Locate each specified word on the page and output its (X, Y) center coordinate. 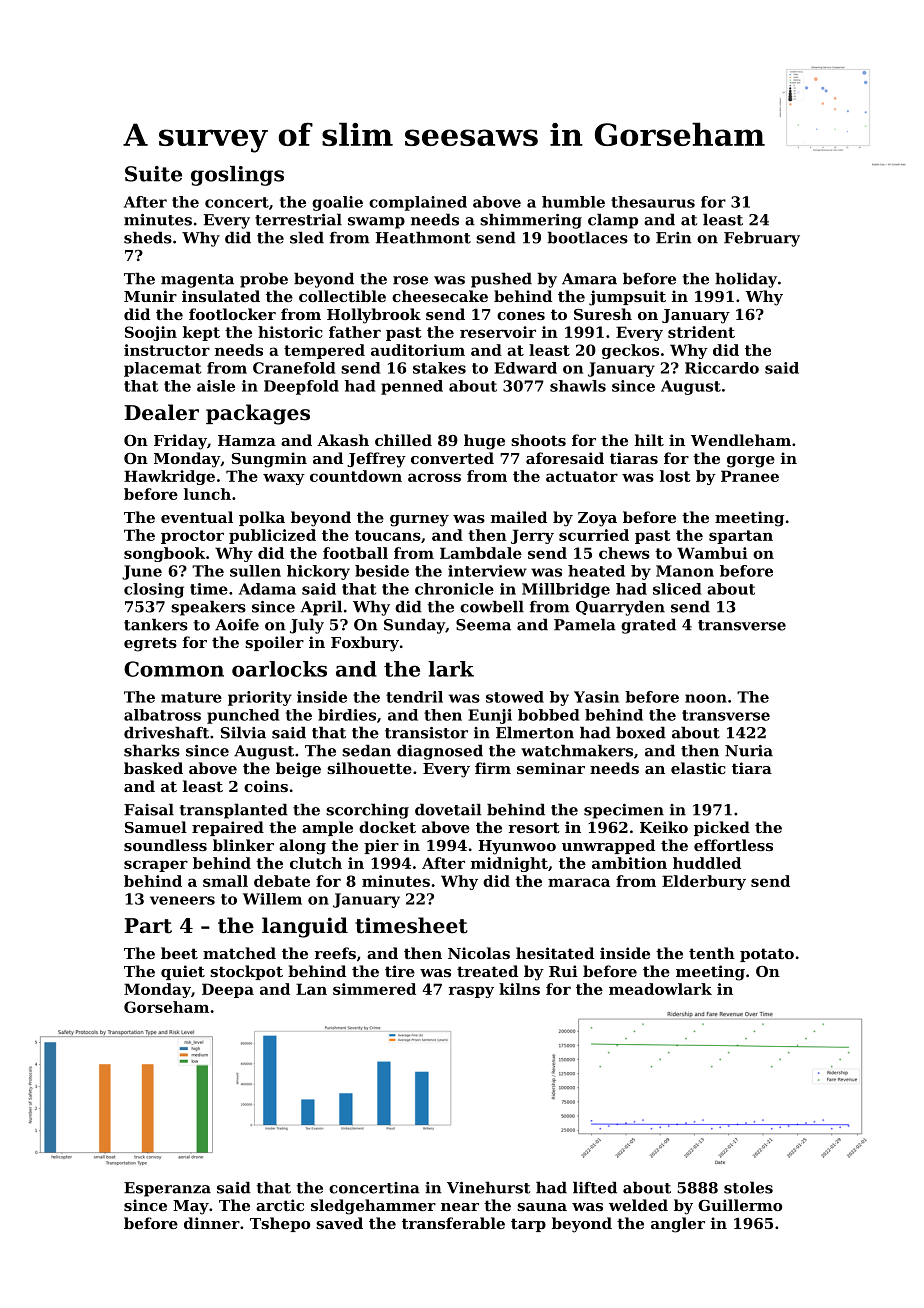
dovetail (448, 809)
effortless (733, 845)
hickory (318, 572)
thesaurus (653, 202)
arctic (280, 1205)
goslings (237, 176)
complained (418, 203)
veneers (182, 900)
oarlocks (279, 669)
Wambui (712, 553)
